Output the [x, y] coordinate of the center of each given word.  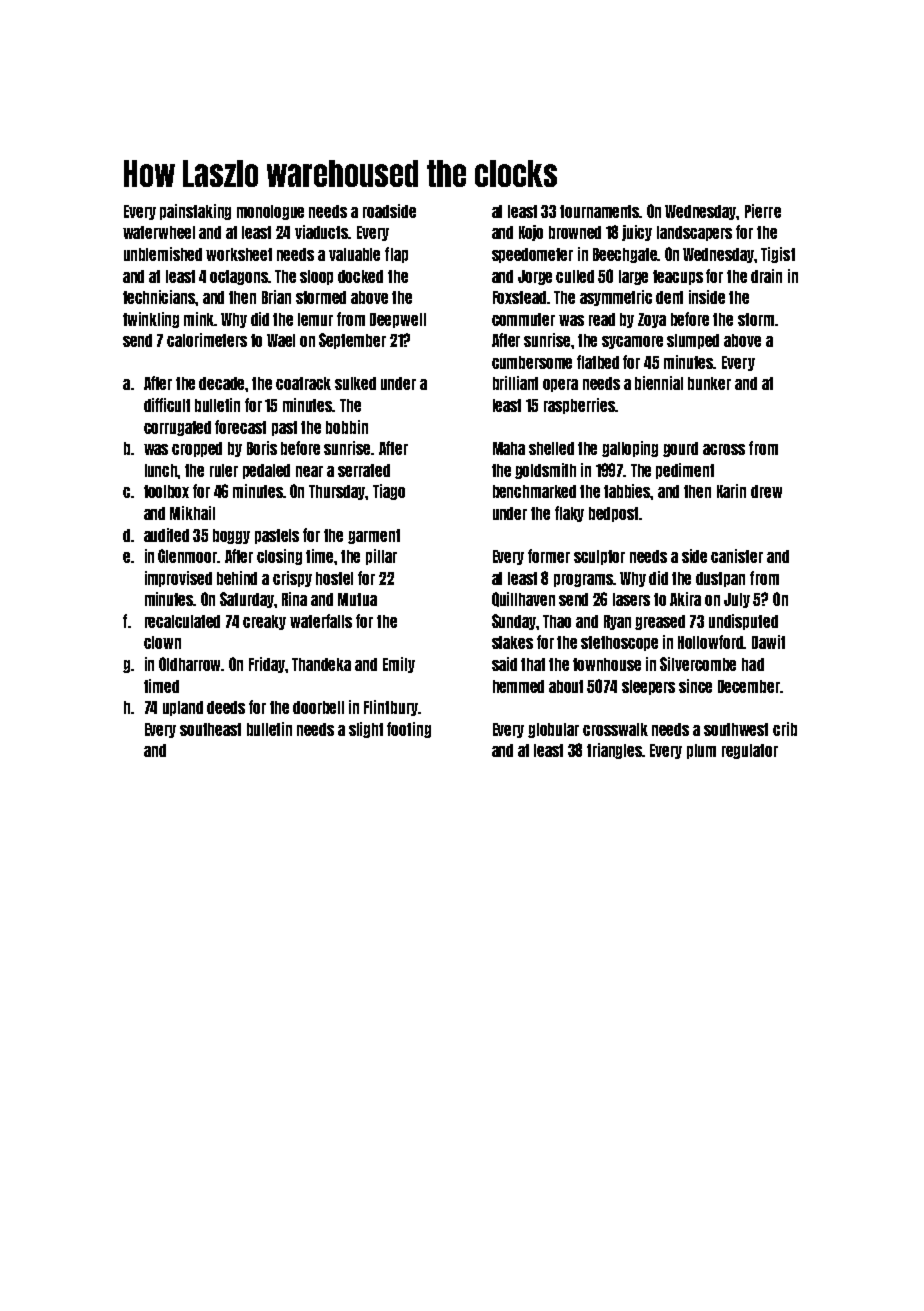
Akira [685, 599]
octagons [239, 277]
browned [575, 232]
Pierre [763, 211]
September [352, 341]
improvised [178, 579]
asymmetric [616, 298]
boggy [231, 536]
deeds [226, 707]
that [533, 664]
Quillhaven [523, 599]
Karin [731, 491]
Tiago [389, 492]
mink [199, 319]
